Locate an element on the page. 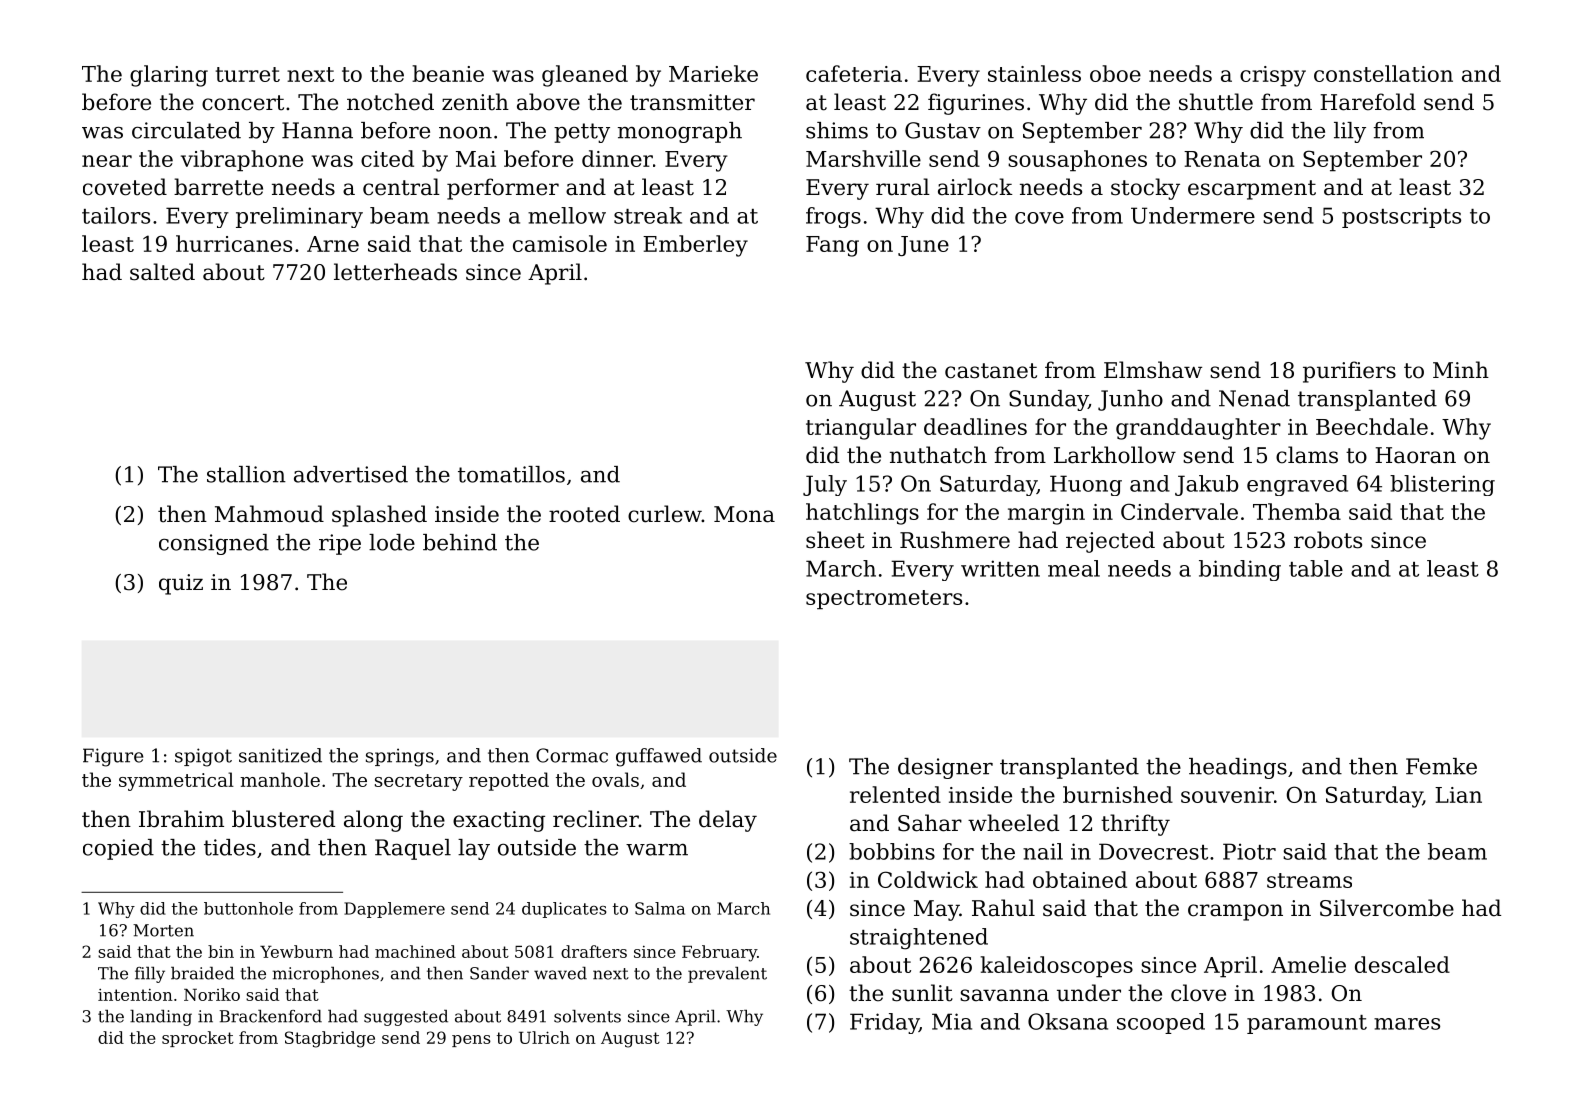  Morten is located at coordinates (163, 930).
